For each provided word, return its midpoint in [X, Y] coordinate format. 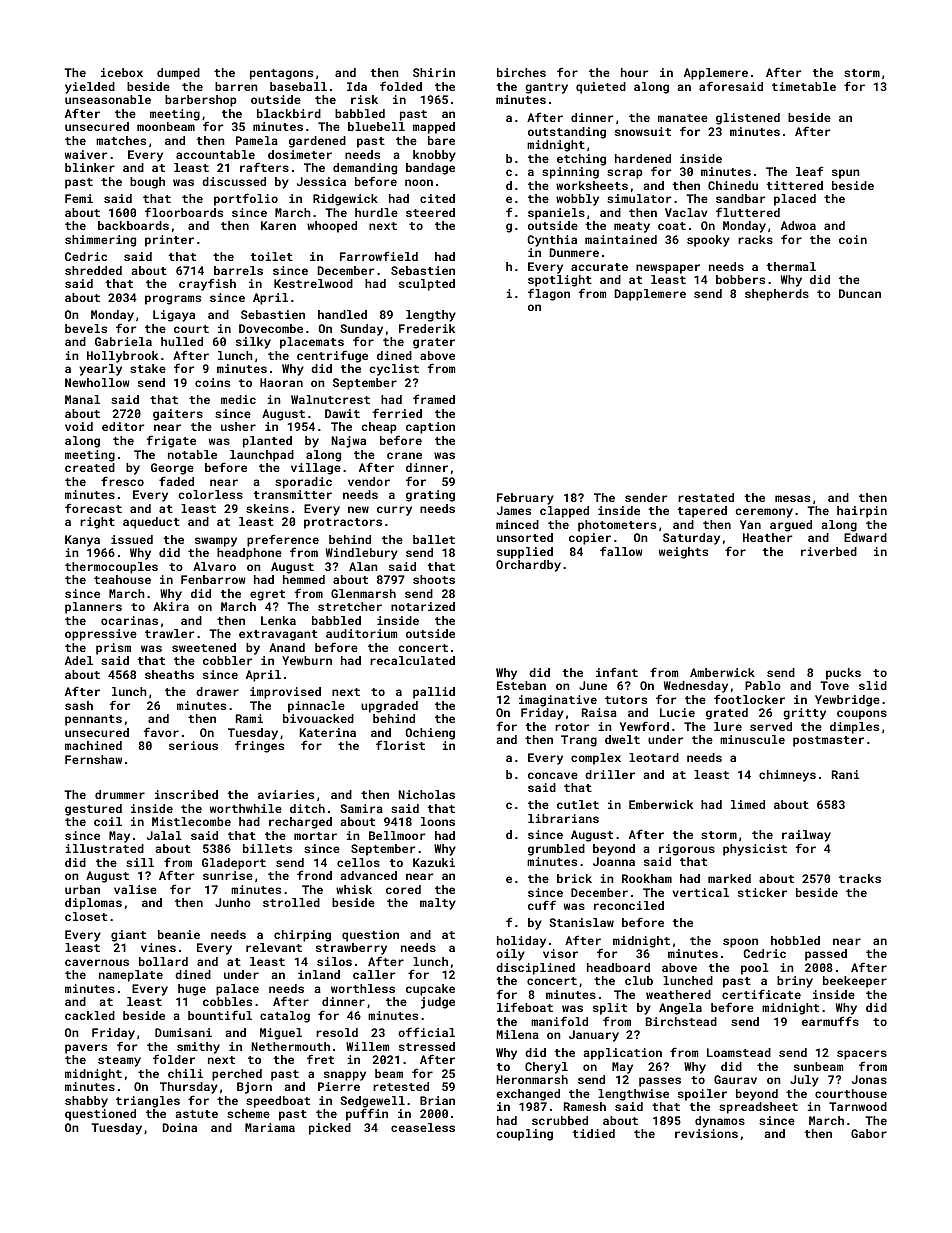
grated [727, 714]
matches [121, 140]
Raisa [599, 712]
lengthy [431, 316]
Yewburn [307, 660]
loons [438, 821]
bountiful [220, 1015]
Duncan [860, 293]
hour [634, 72]
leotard [654, 757]
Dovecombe [271, 328]
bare [441, 140]
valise [135, 889]
